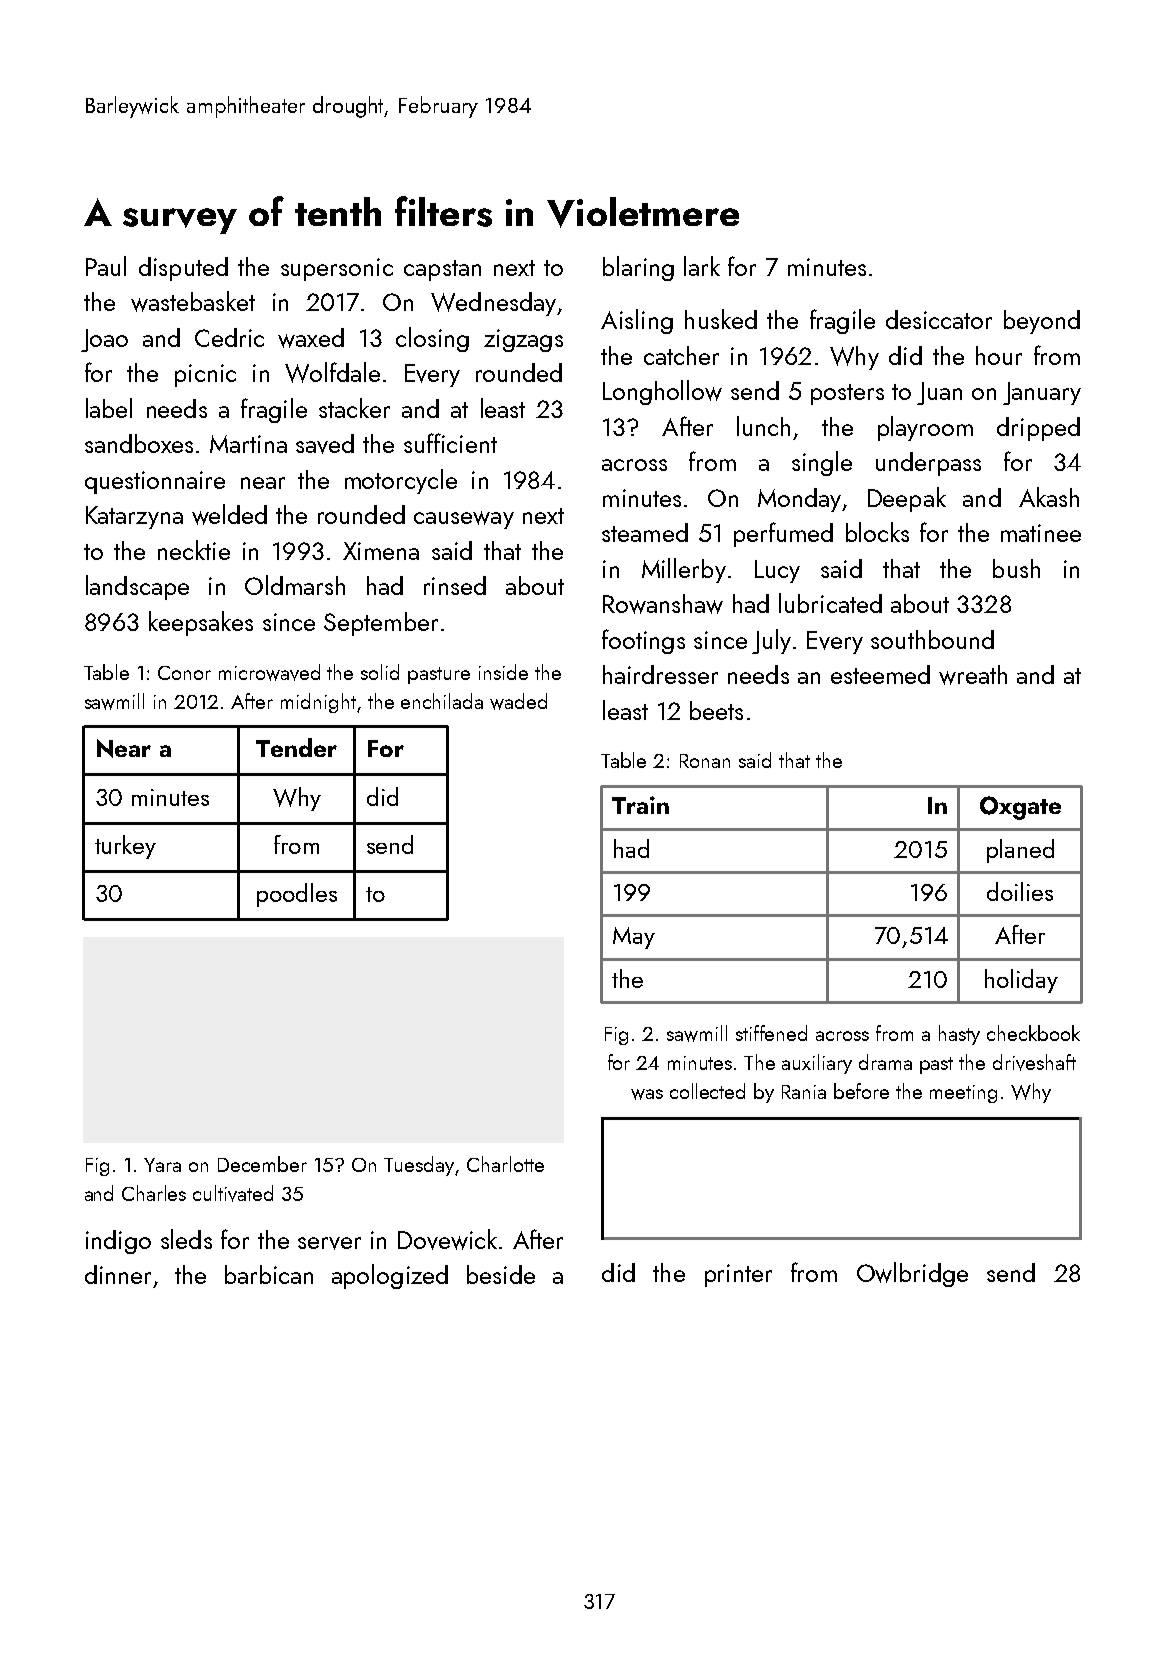 The width and height of the screenshot is (1165, 1654). Describe the element at coordinates (311, 338) in the screenshot. I see `waxed` at that location.
